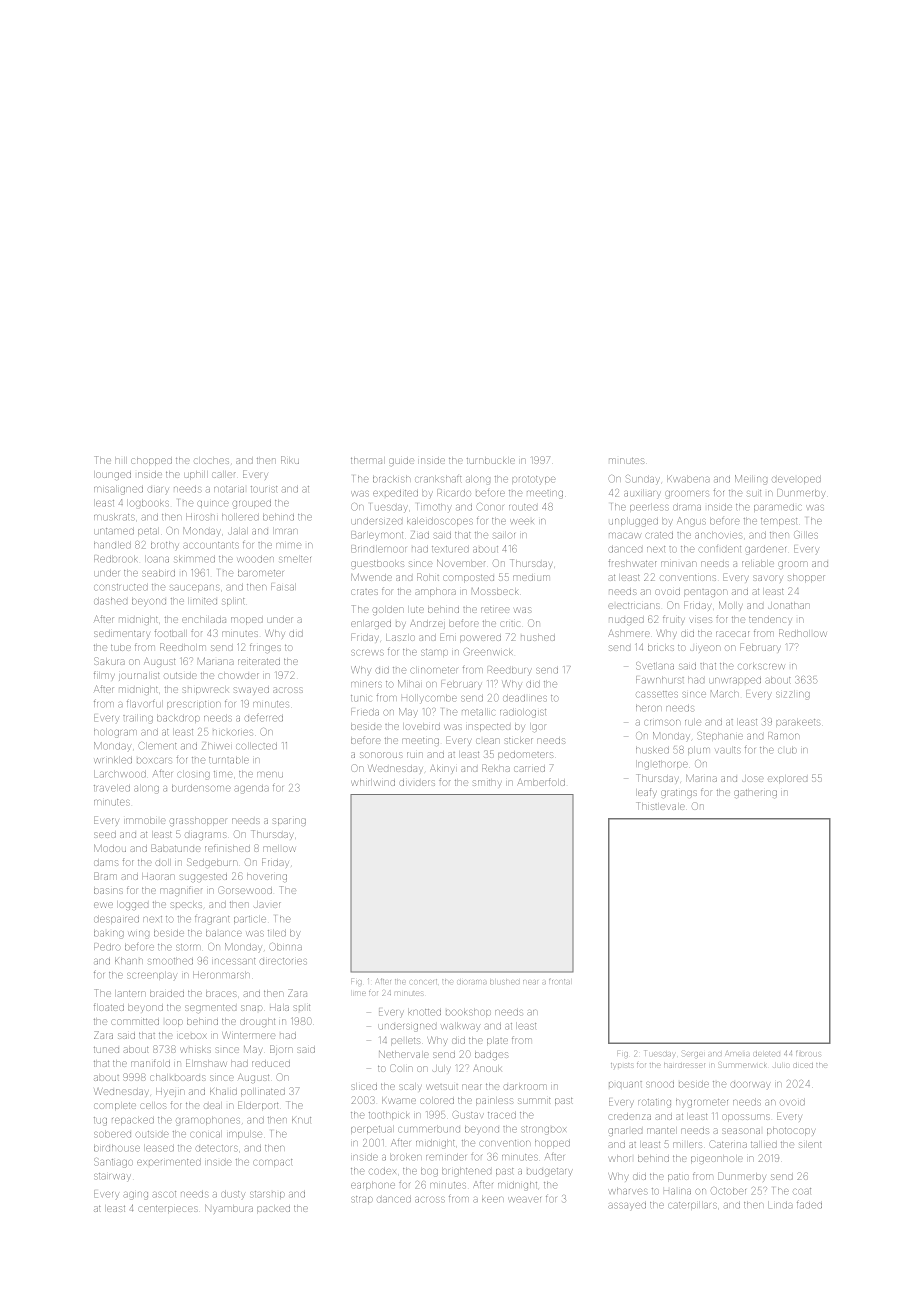 The image size is (924, 1308). What do you see at coordinates (107, 947) in the page?
I see `Pedro` at bounding box center [107, 947].
